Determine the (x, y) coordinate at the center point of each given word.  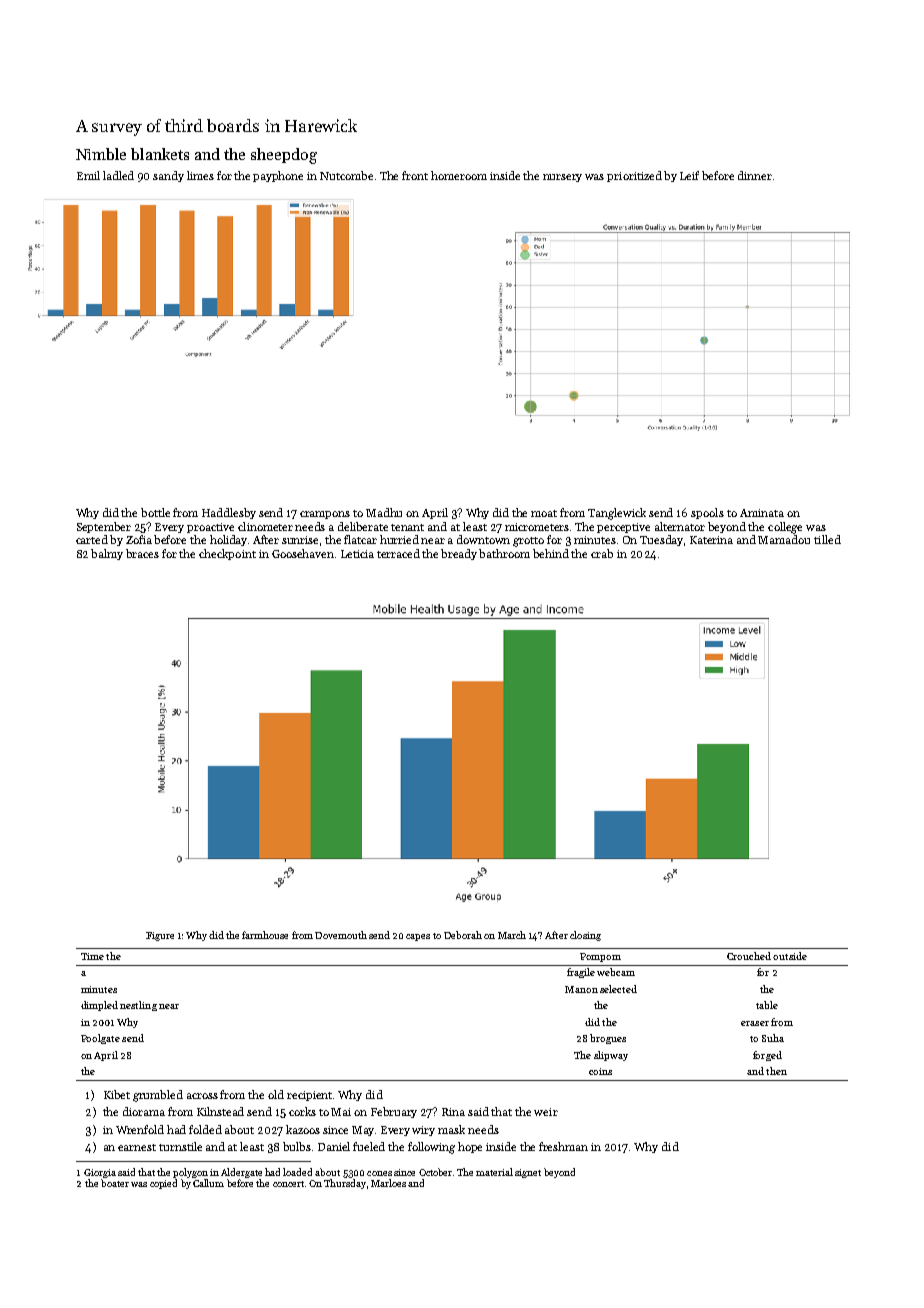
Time (92, 956)
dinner (755, 175)
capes (418, 937)
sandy (168, 176)
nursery (562, 178)
